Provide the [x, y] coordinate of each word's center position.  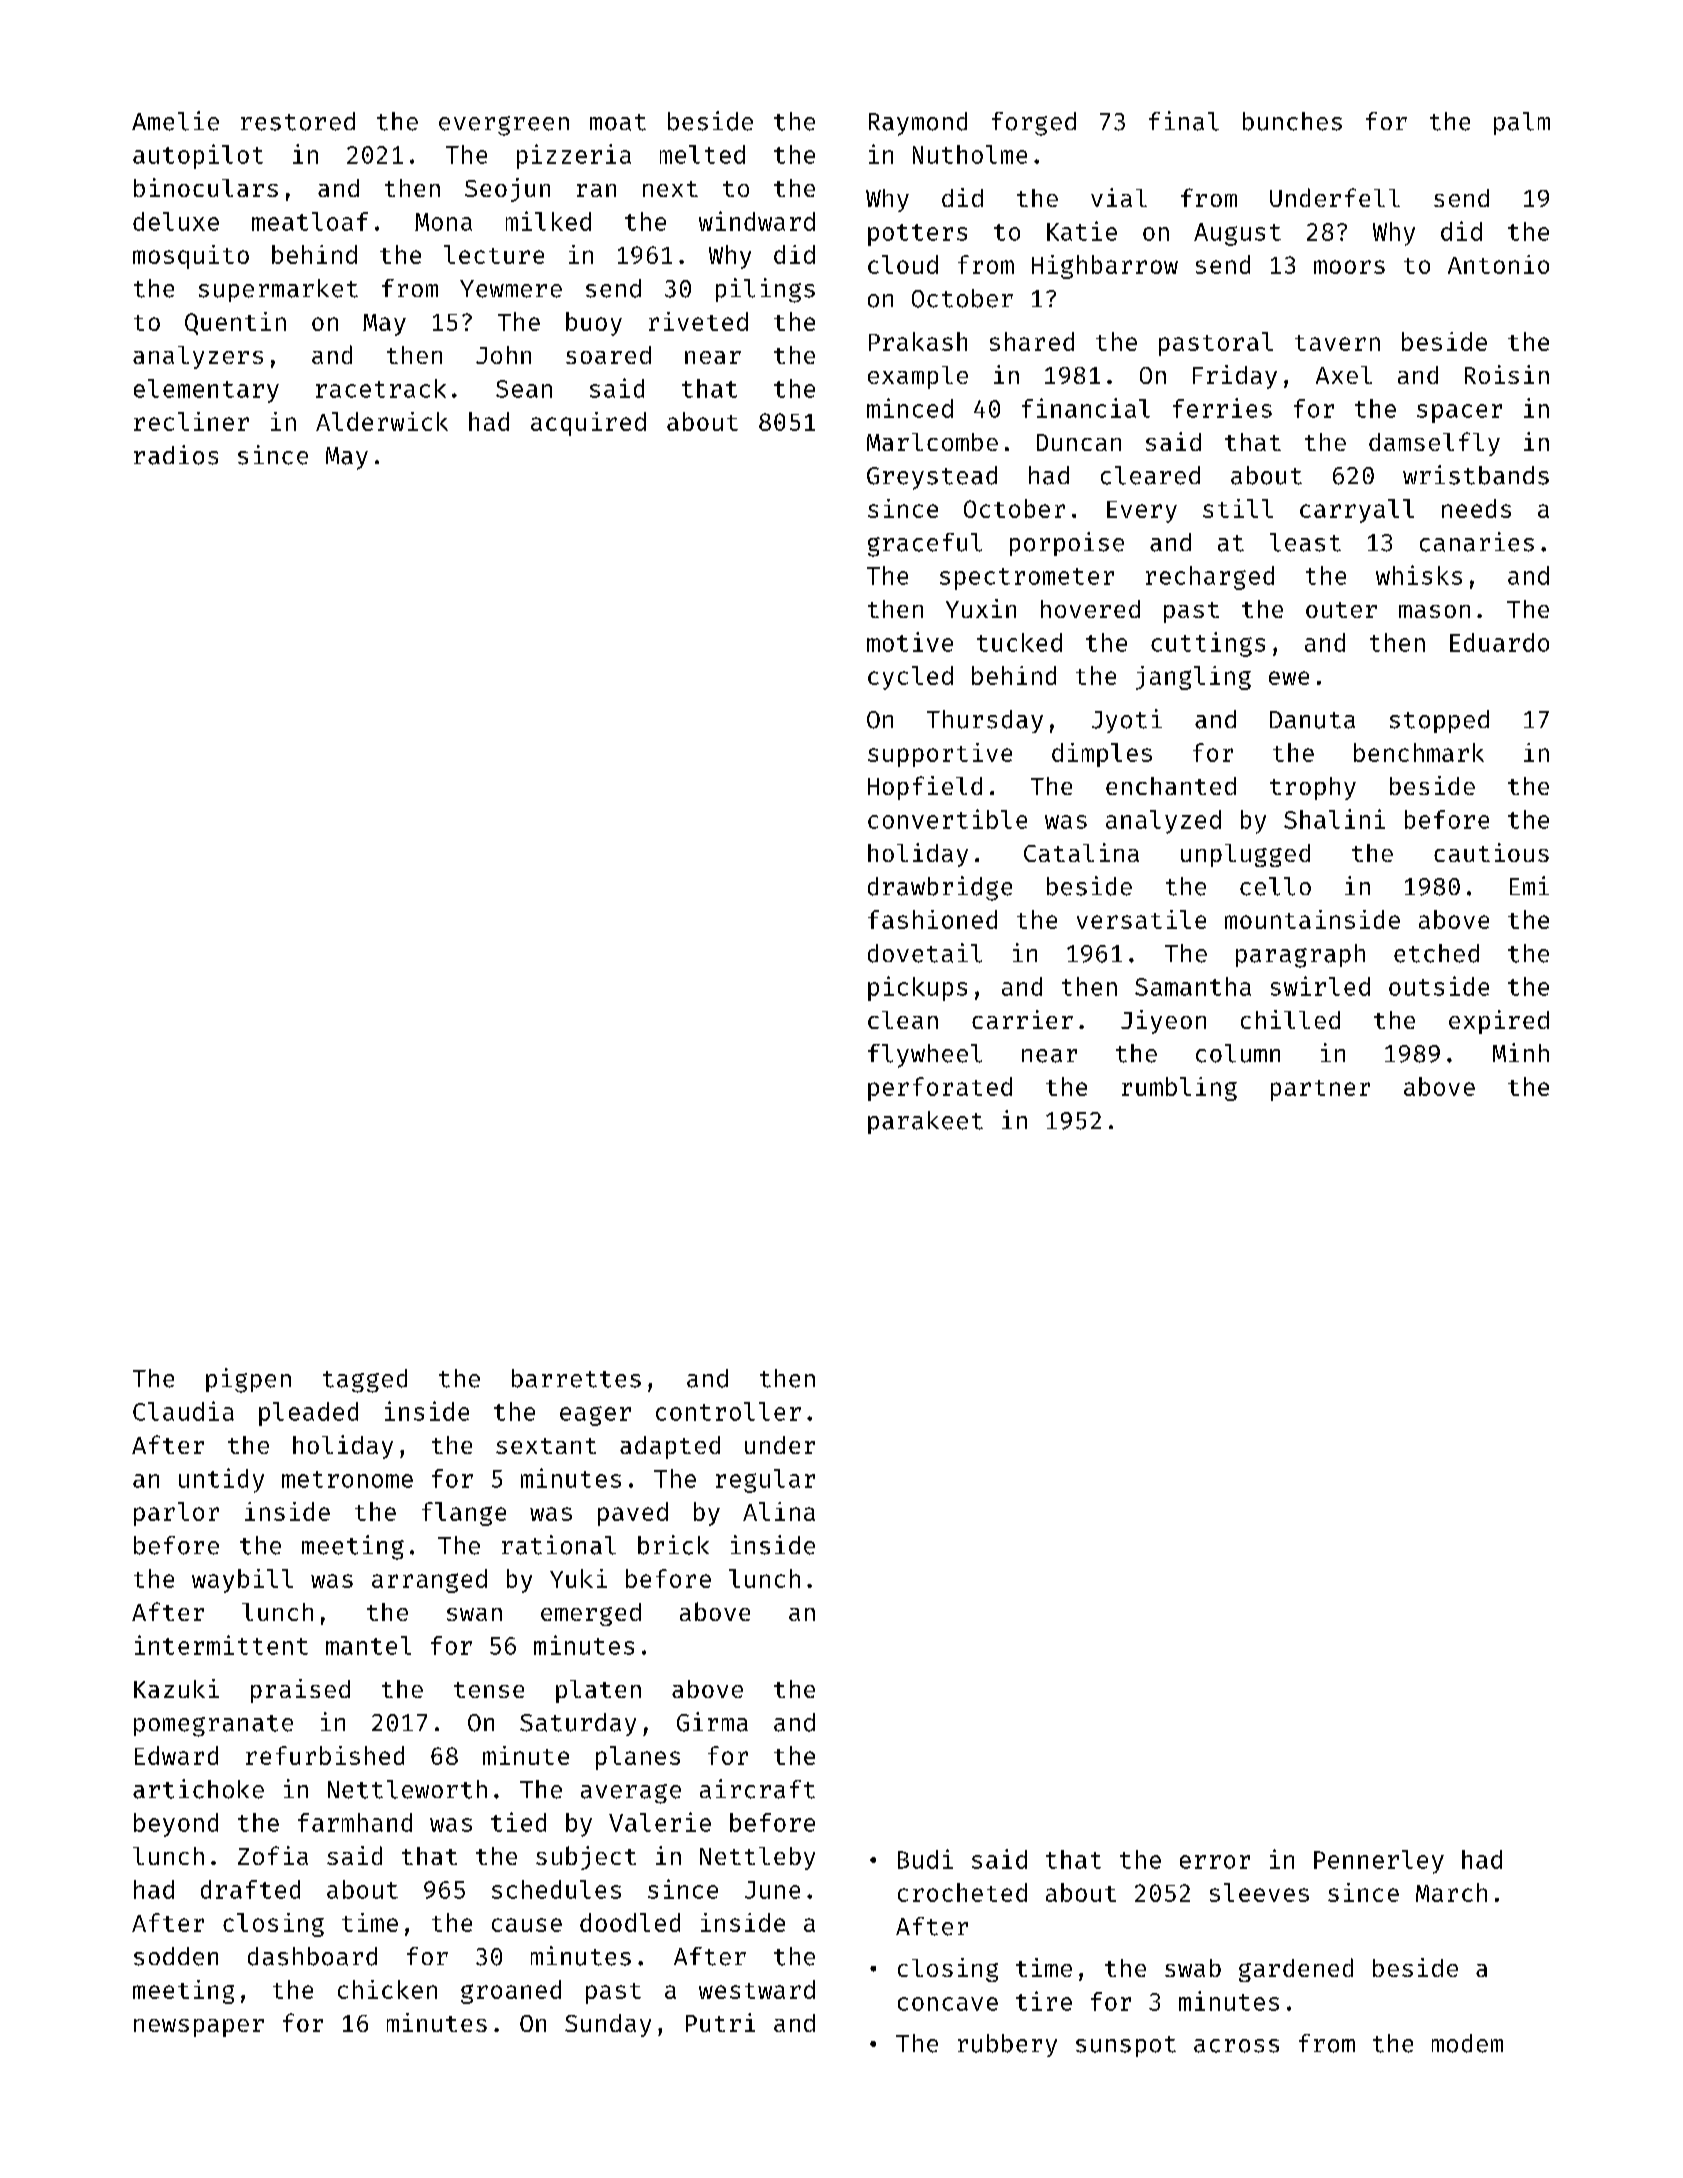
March [1451, 1892]
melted [702, 154]
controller [728, 1411]
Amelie [175, 121]
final [1184, 121]
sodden [176, 1956]
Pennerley [1379, 1862]
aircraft [757, 1789]
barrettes [576, 1378]
